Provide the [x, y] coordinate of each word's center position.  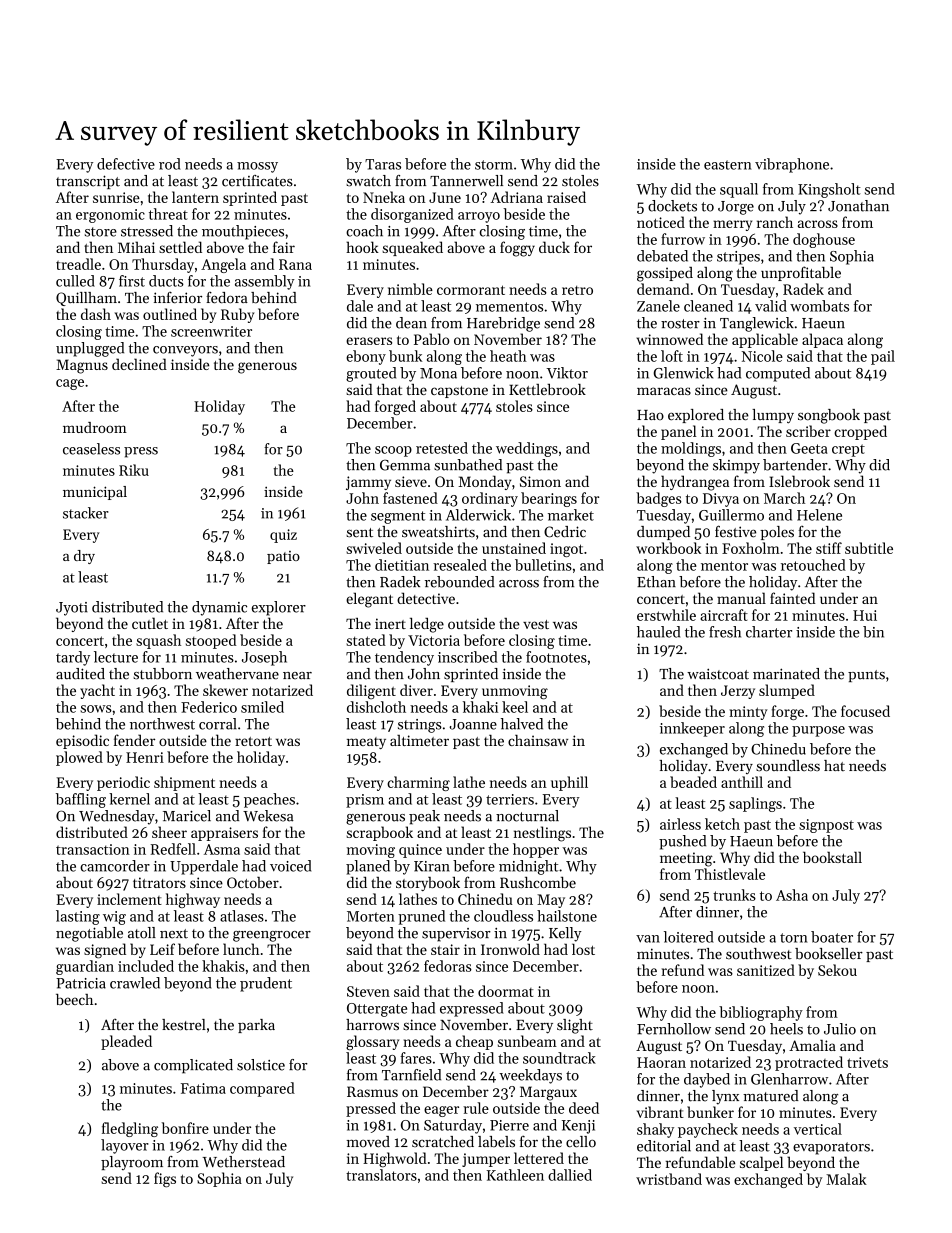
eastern [727, 165]
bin [873, 632]
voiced [290, 866]
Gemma [405, 465]
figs [165, 1180]
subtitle [869, 548]
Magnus [82, 366]
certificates [257, 181]
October [253, 882]
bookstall [832, 857]
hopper [536, 850]
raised [566, 197]
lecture [116, 657]
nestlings [542, 834]
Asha [792, 895]
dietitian [402, 565]
